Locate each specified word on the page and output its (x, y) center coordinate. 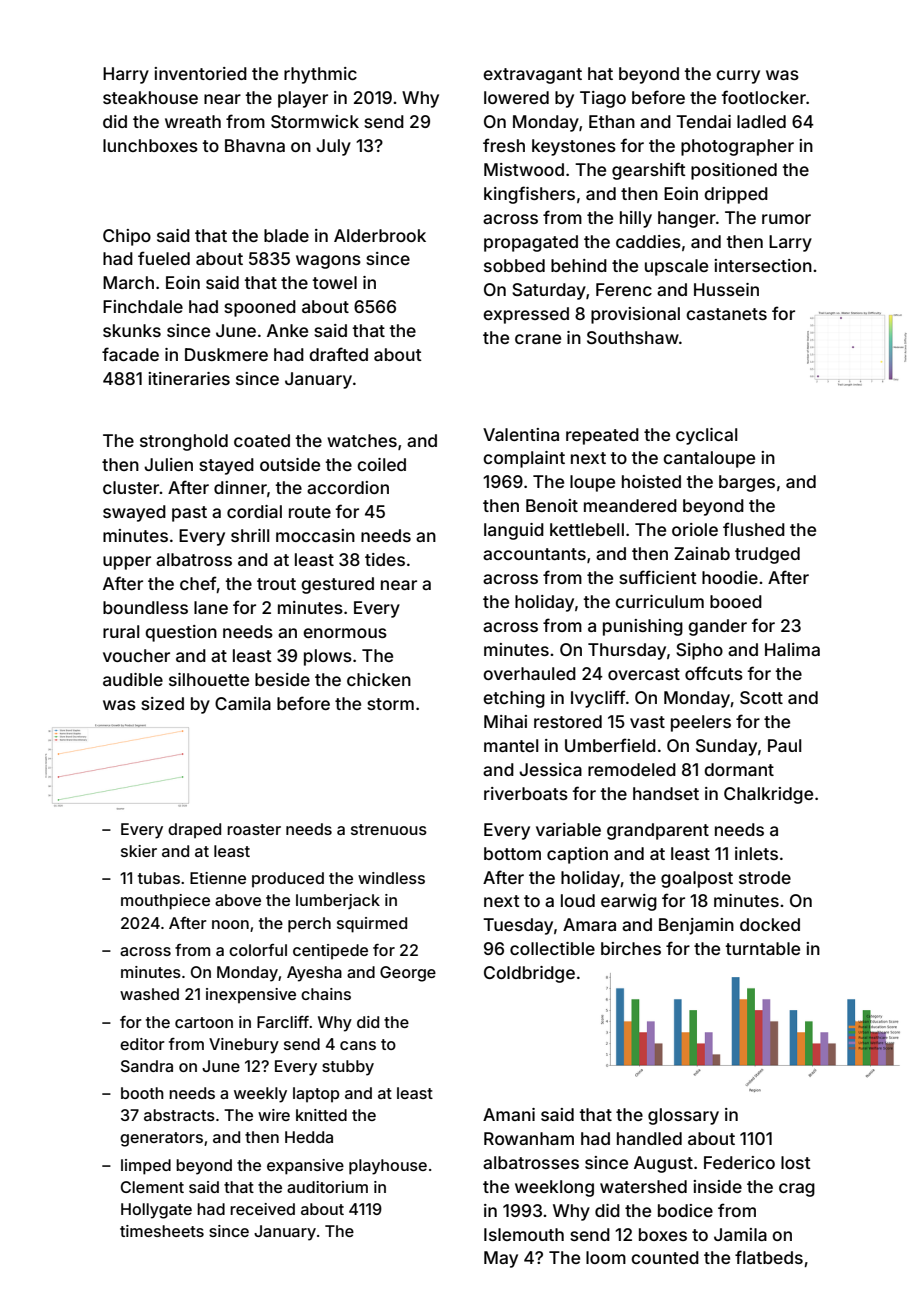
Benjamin (696, 926)
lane (211, 607)
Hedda (309, 1137)
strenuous (389, 829)
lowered (516, 97)
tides (385, 559)
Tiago (603, 99)
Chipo (127, 237)
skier (139, 851)
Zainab (702, 553)
